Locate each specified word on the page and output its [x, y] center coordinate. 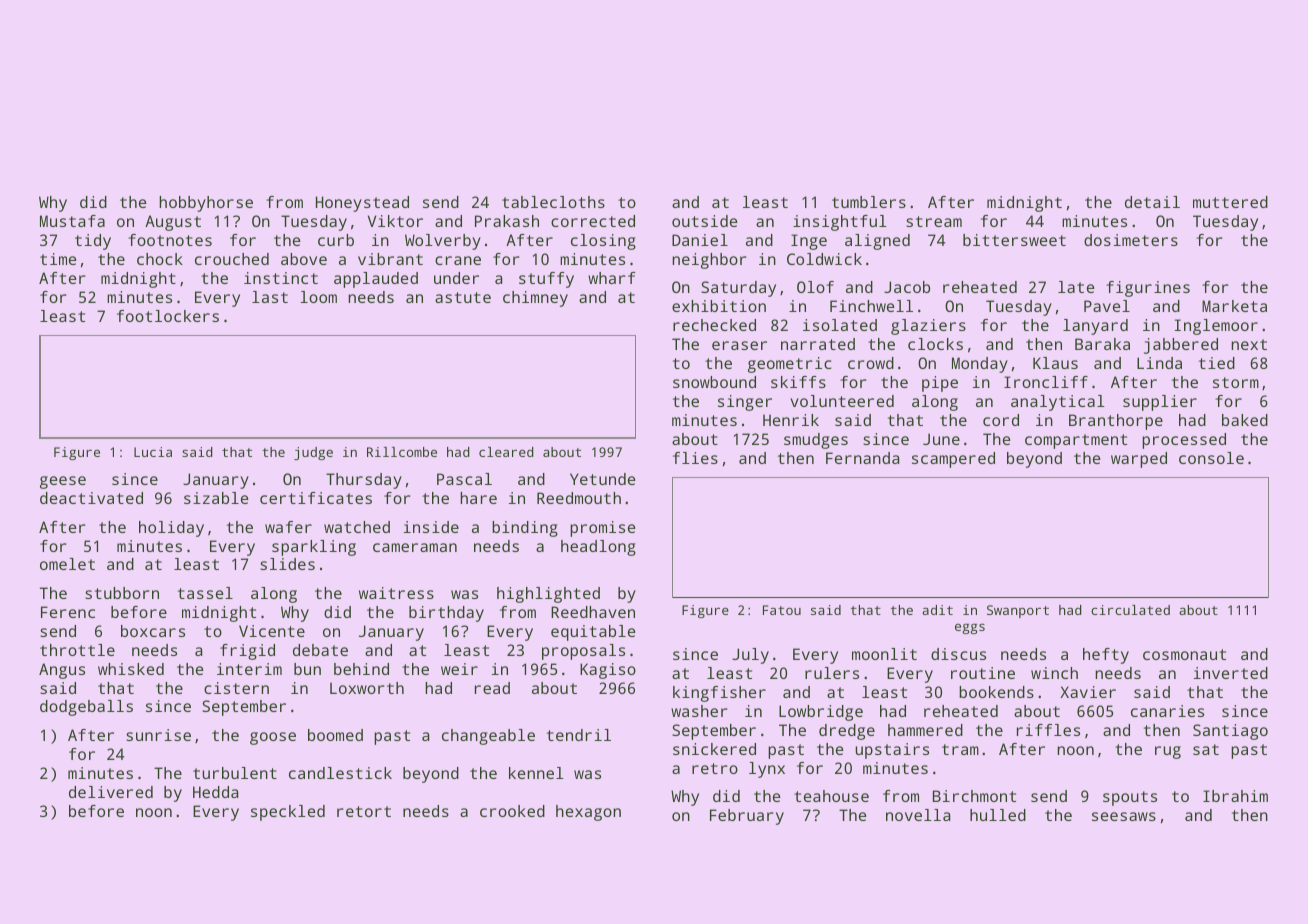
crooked [512, 811]
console [1211, 458]
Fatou [782, 610]
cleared [506, 452]
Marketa [1234, 306]
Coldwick [824, 259]
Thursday [364, 481]
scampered [953, 460]
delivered [111, 792]
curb [336, 240]
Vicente [272, 631]
